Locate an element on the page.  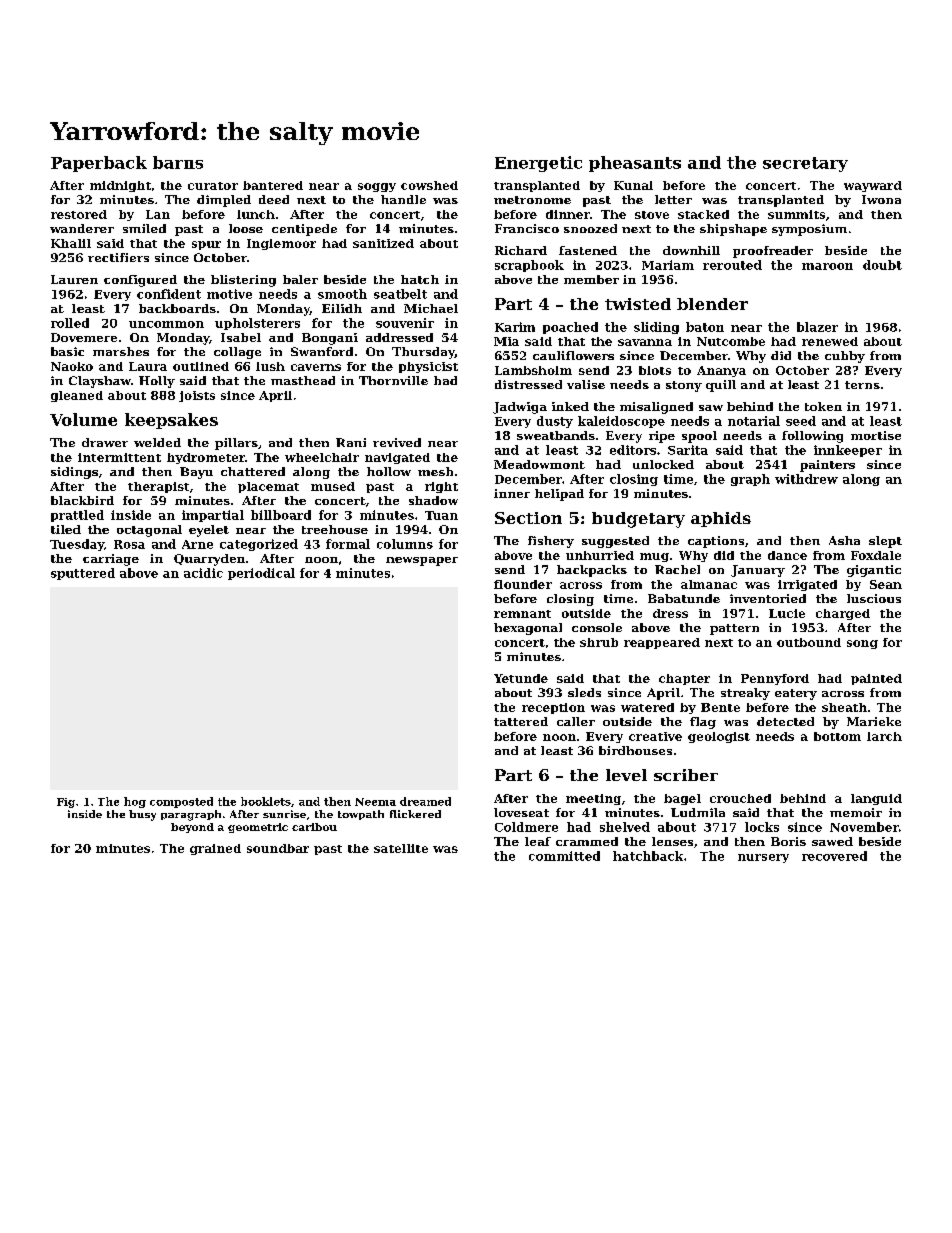
soundbar is located at coordinates (278, 848).
